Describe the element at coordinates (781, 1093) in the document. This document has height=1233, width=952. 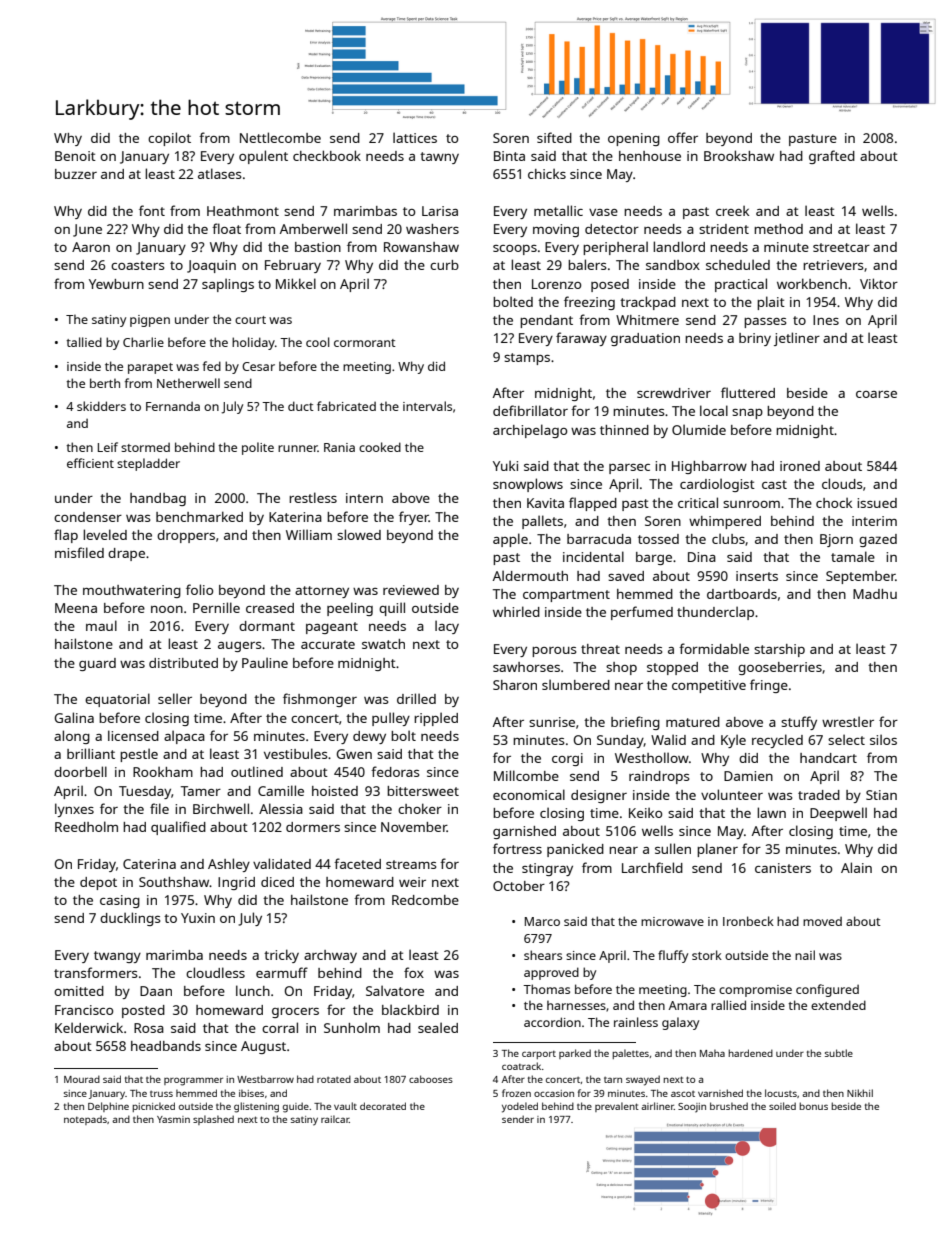
I see `locusts` at that location.
